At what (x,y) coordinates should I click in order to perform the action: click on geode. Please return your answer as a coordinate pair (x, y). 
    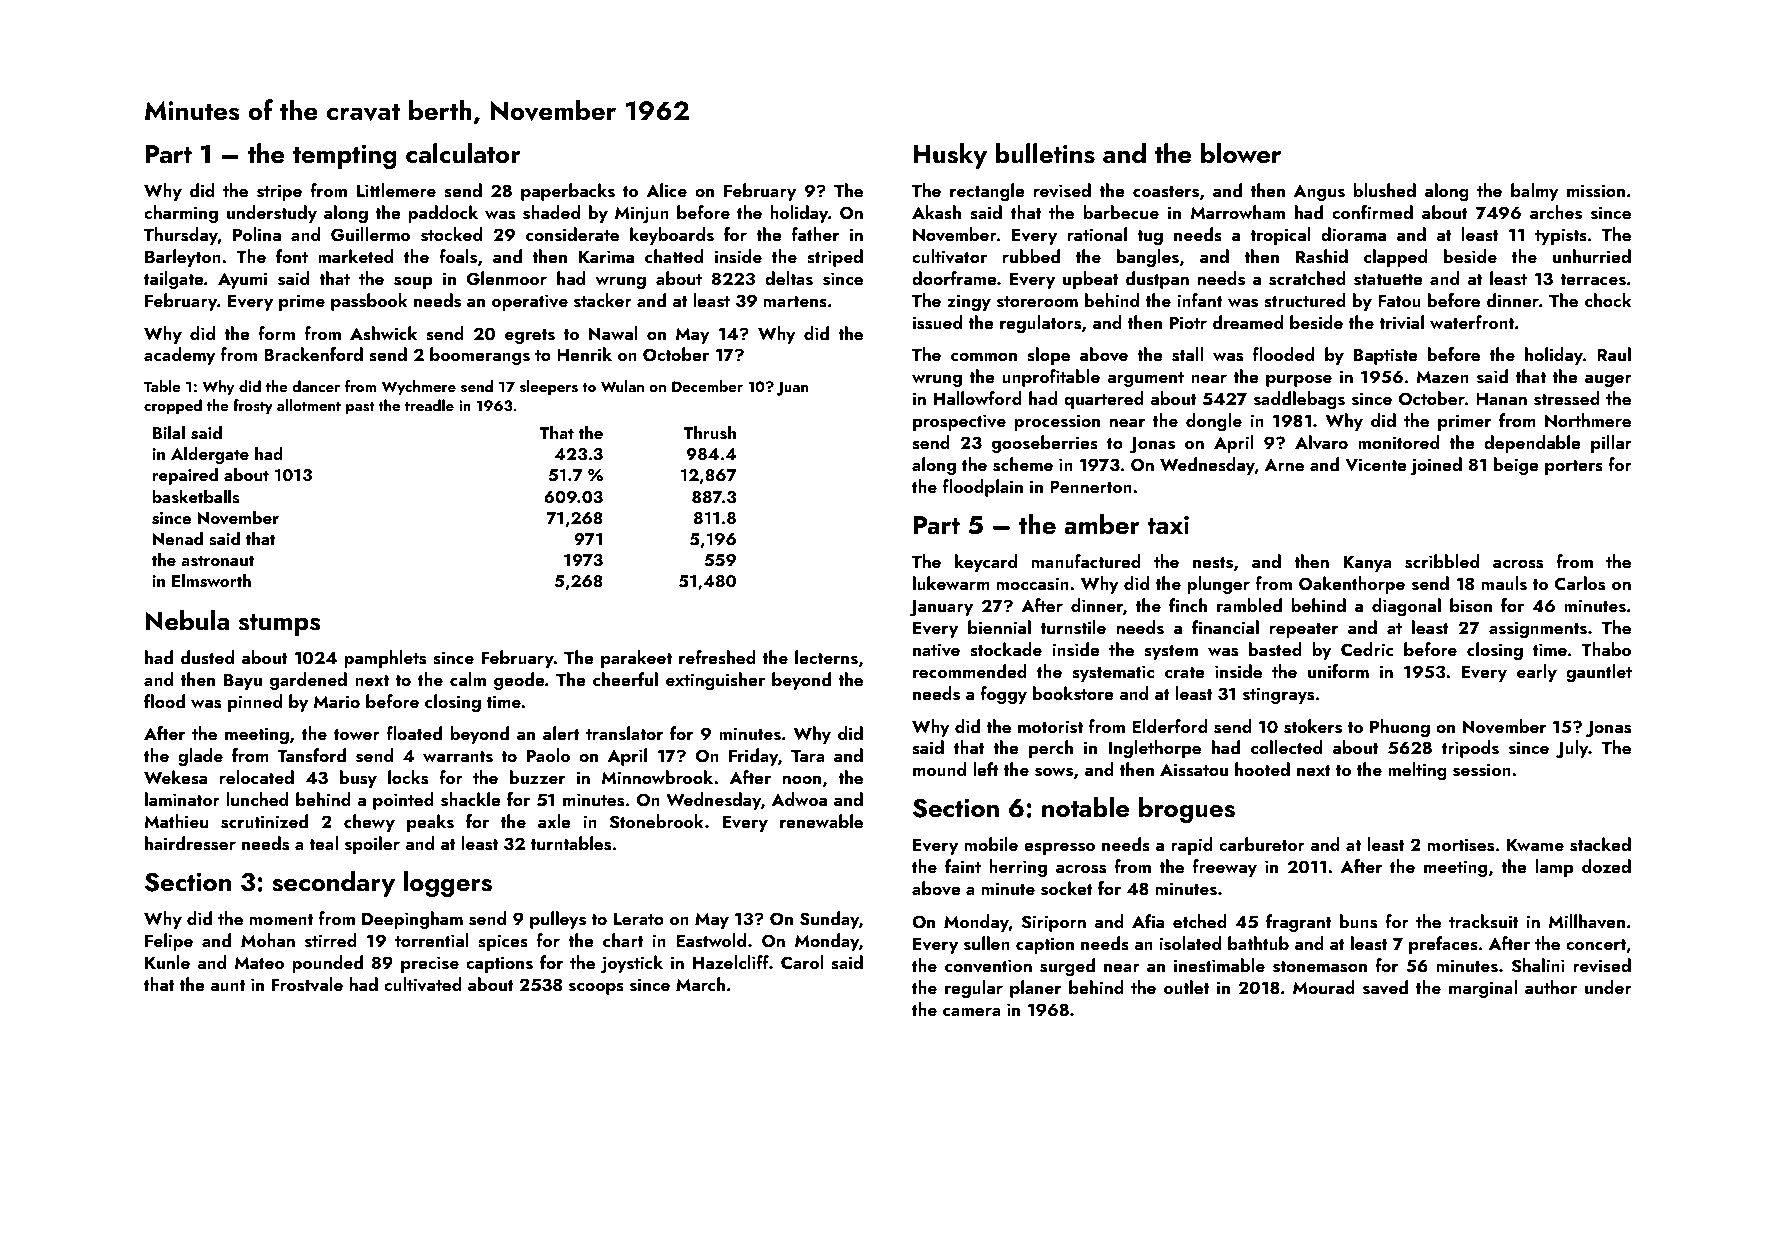
    Looking at the image, I should click on (519, 681).
